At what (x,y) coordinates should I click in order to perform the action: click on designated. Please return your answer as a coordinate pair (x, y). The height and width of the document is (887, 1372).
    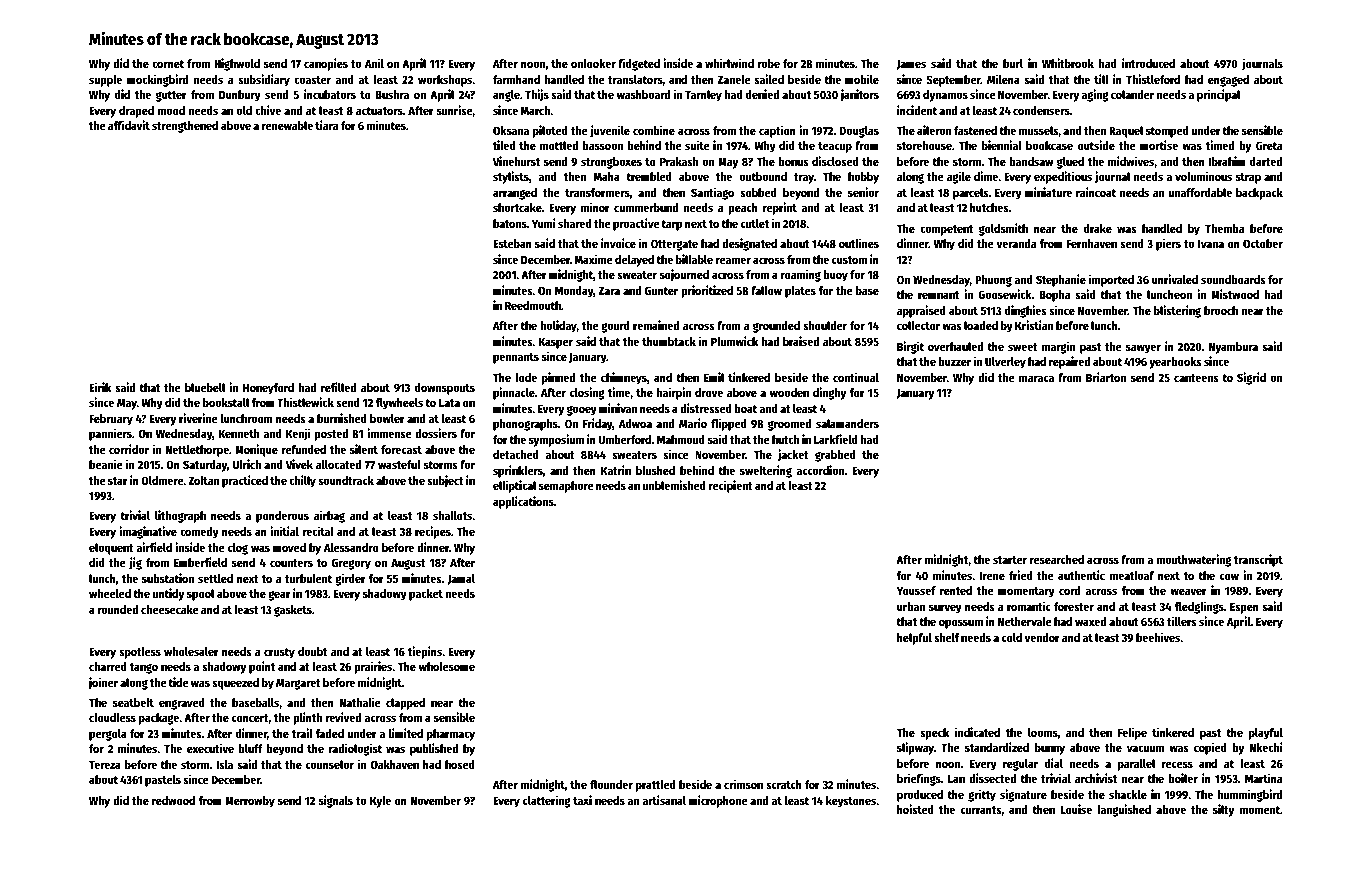
    Looking at the image, I should click on (749, 244).
